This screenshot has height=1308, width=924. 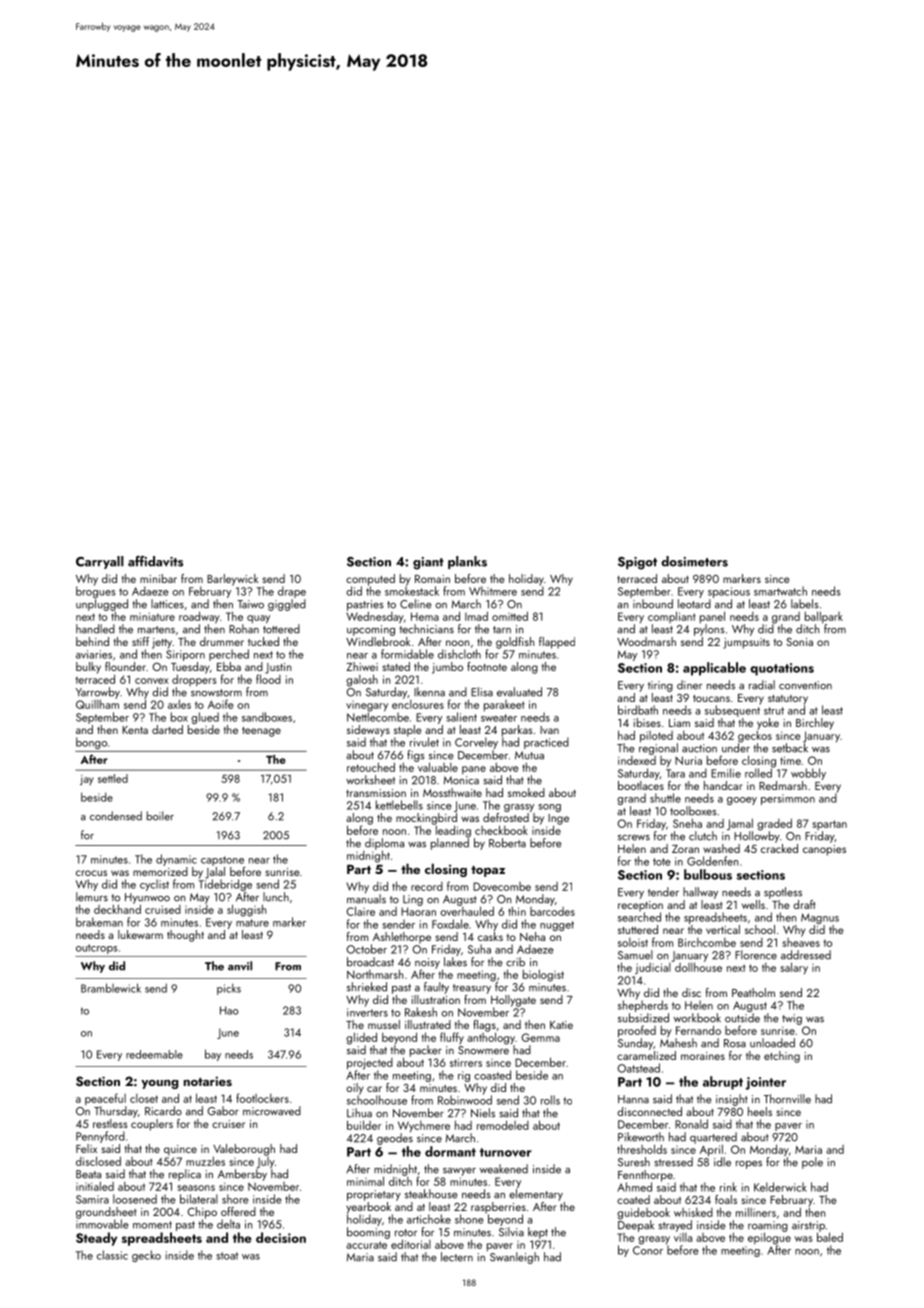 What do you see at coordinates (714, 669) in the screenshot?
I see `applicable` at bounding box center [714, 669].
